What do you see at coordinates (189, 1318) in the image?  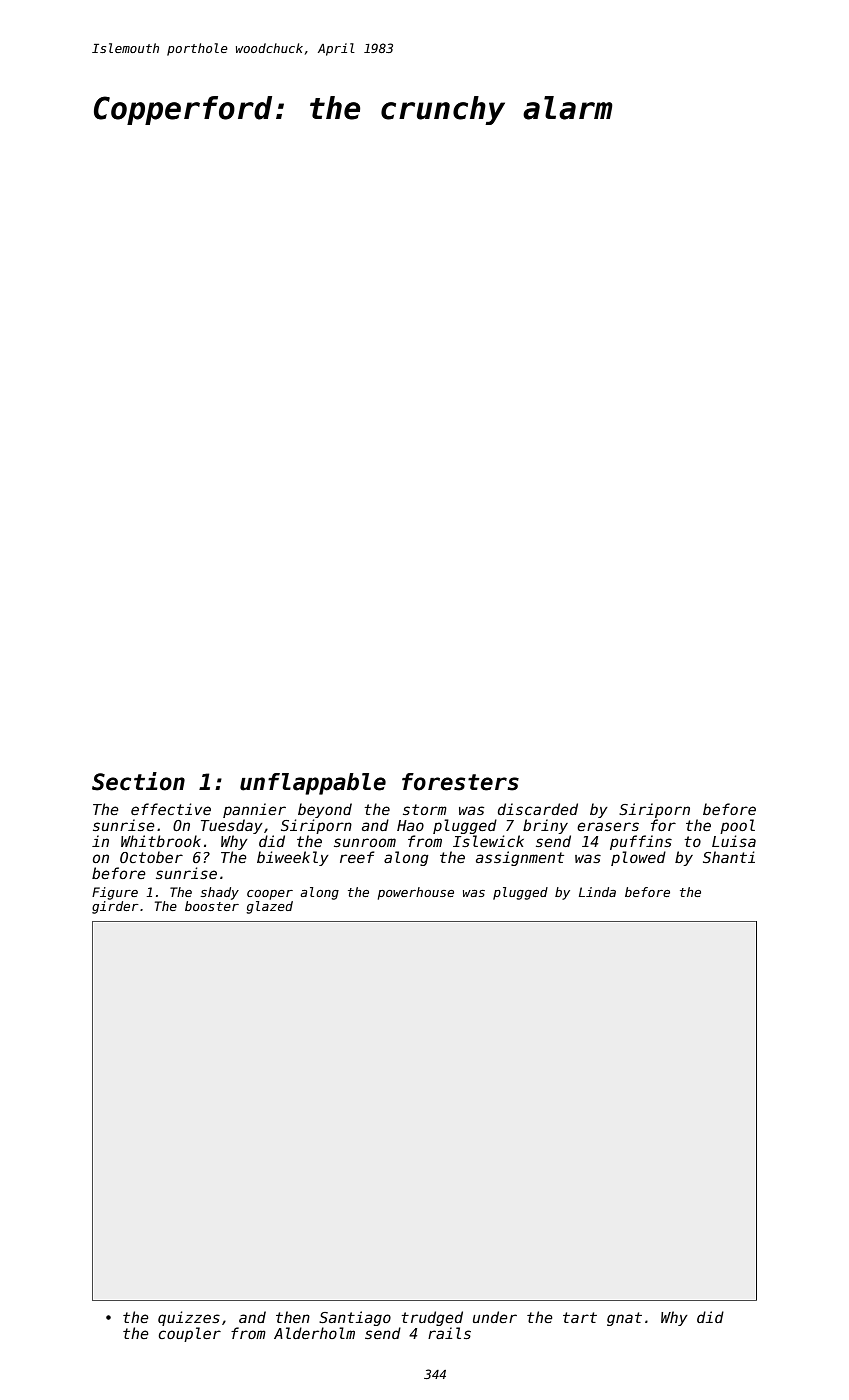 I see `quizzes` at bounding box center [189, 1318].
